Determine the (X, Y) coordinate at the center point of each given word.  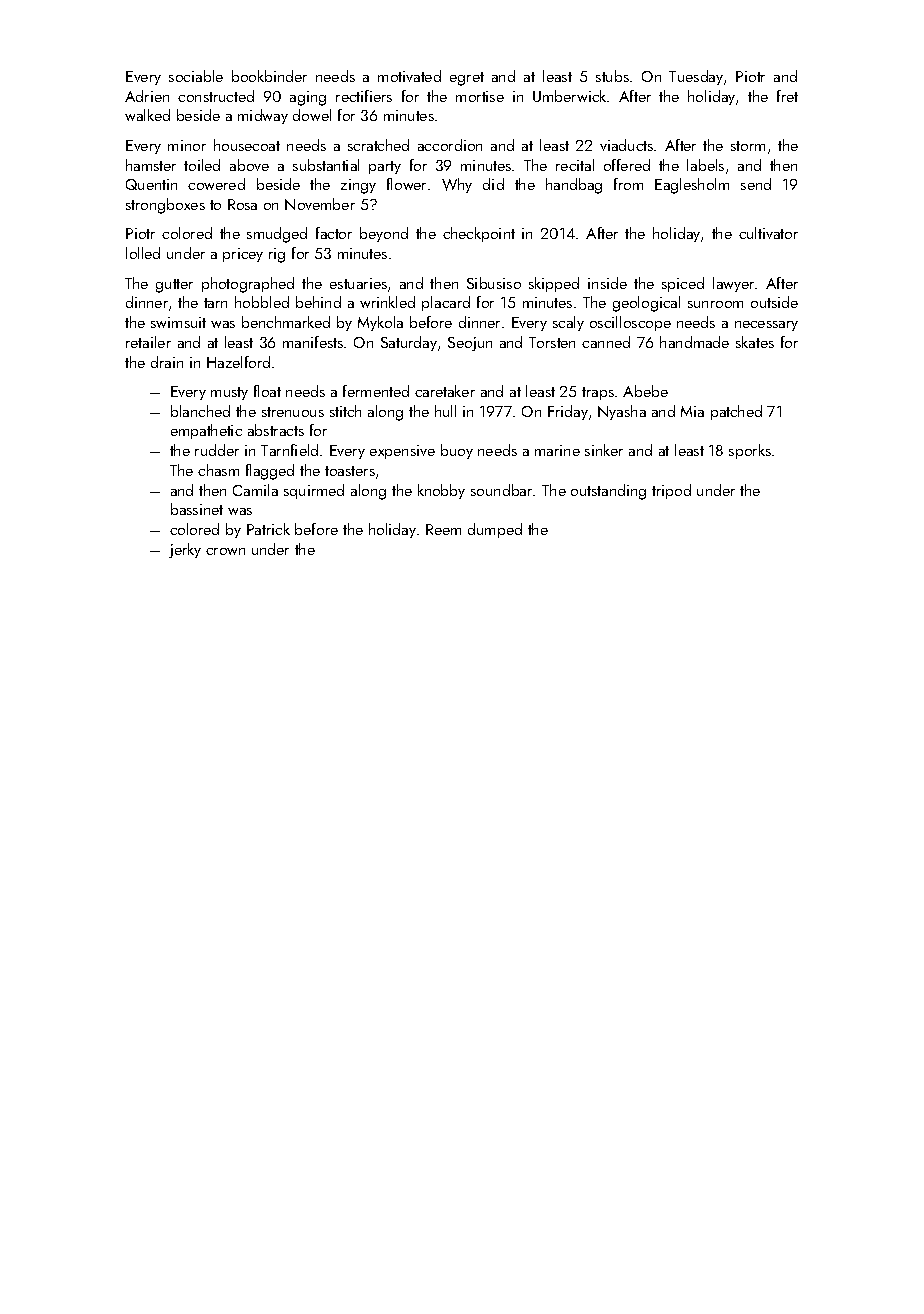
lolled (143, 253)
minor (187, 145)
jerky (185, 550)
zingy (358, 186)
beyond (384, 234)
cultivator (768, 233)
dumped (495, 530)
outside (774, 302)
